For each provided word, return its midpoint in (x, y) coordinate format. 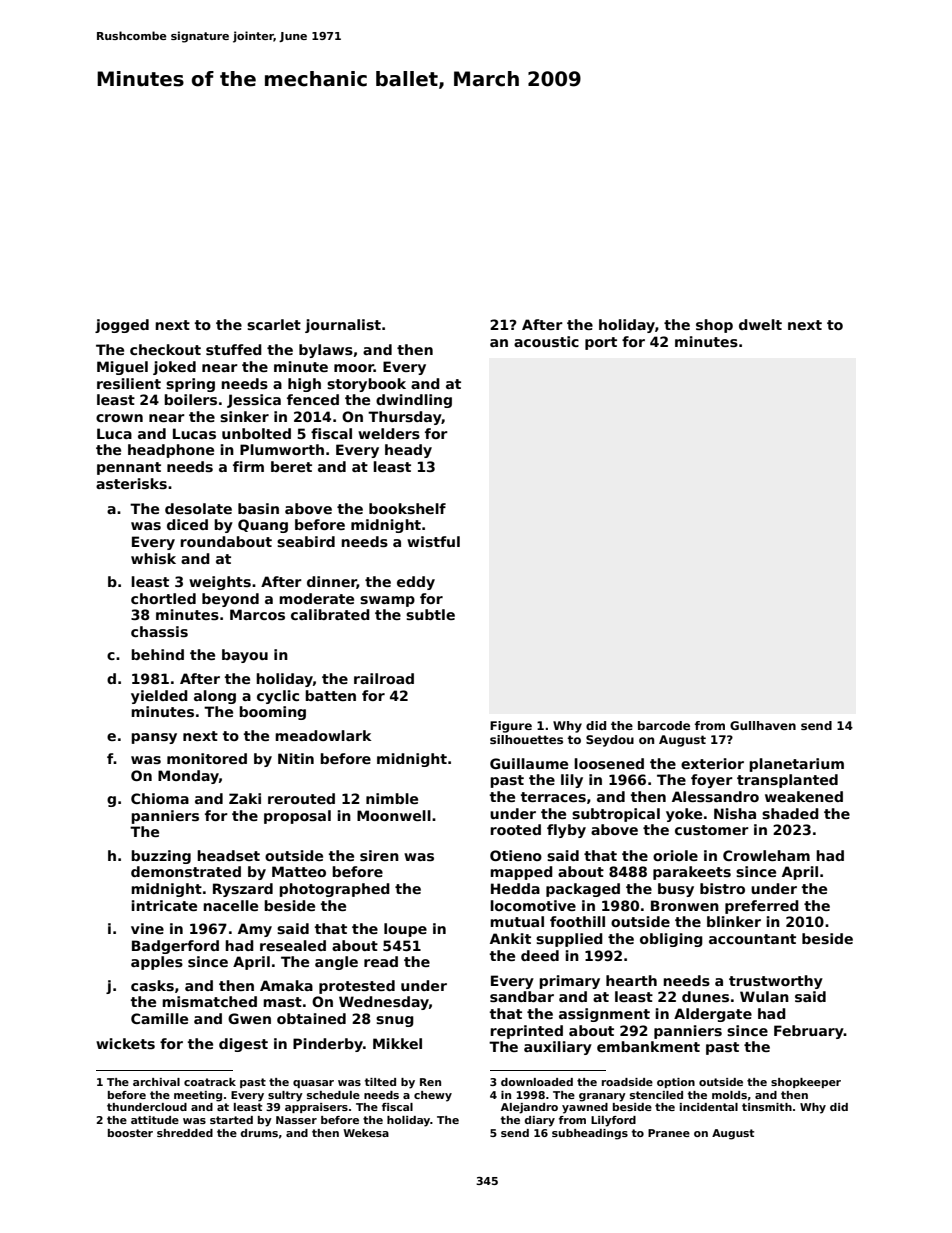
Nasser (296, 1120)
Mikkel (397, 1043)
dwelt (760, 324)
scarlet (274, 324)
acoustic (546, 341)
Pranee (669, 1133)
